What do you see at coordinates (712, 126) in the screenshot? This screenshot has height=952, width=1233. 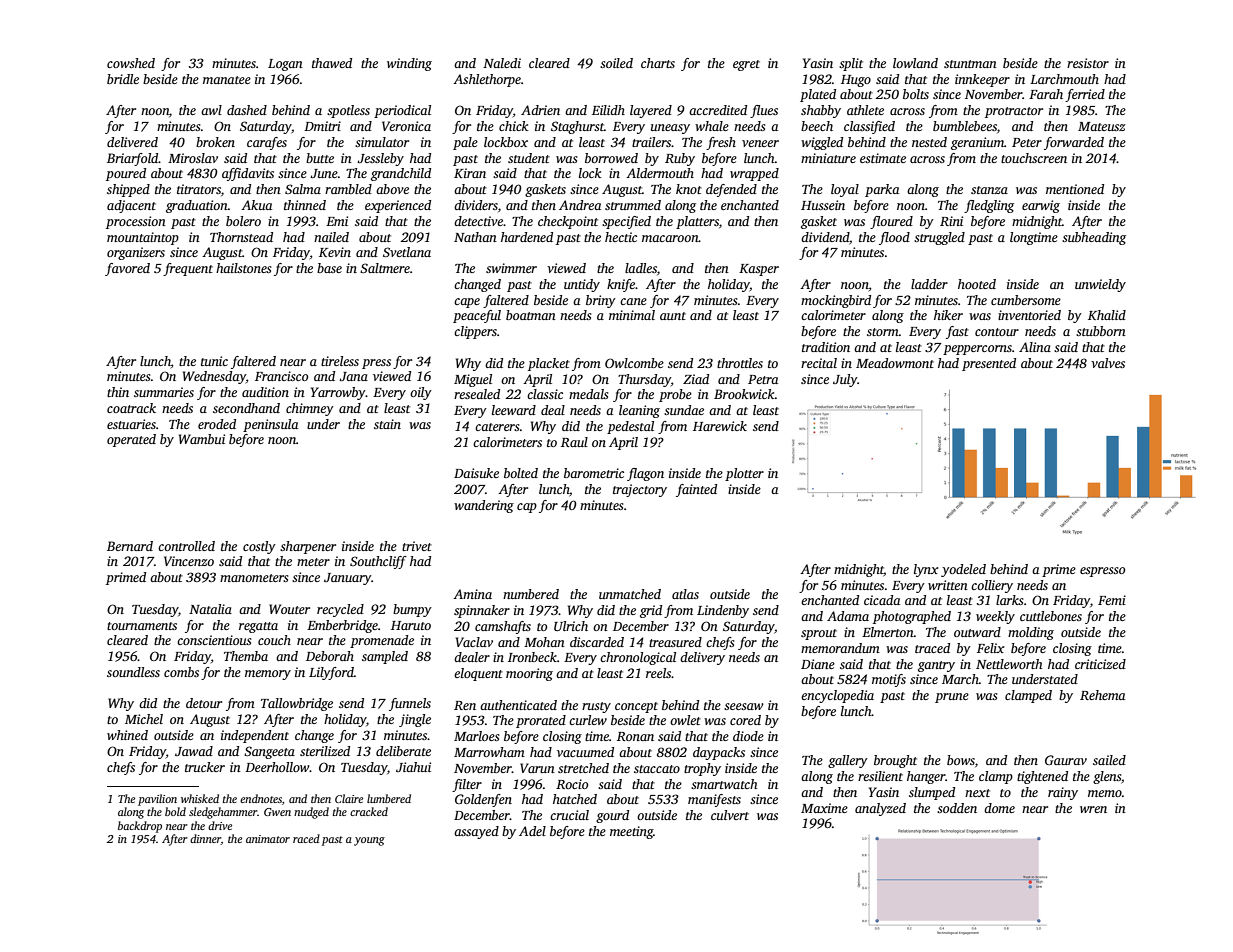 I see `whale` at bounding box center [712, 126].
